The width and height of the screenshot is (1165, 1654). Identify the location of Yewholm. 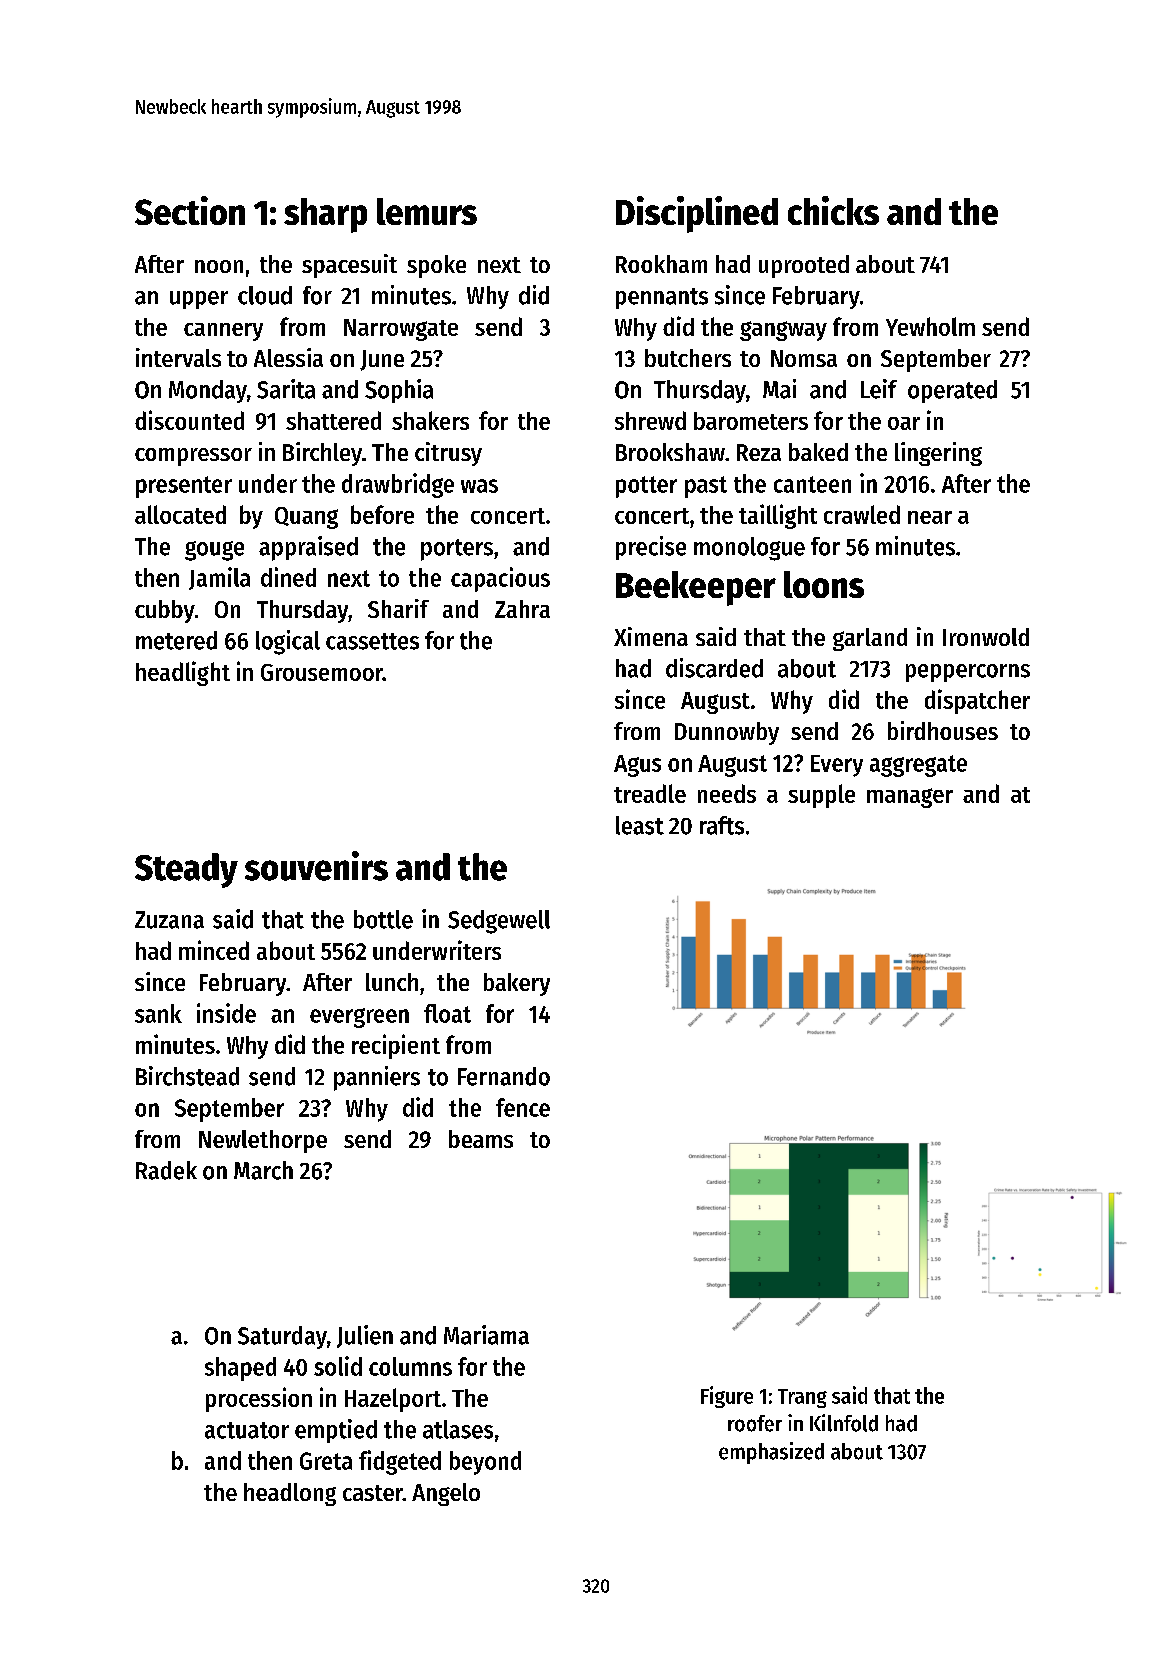
(930, 326).
